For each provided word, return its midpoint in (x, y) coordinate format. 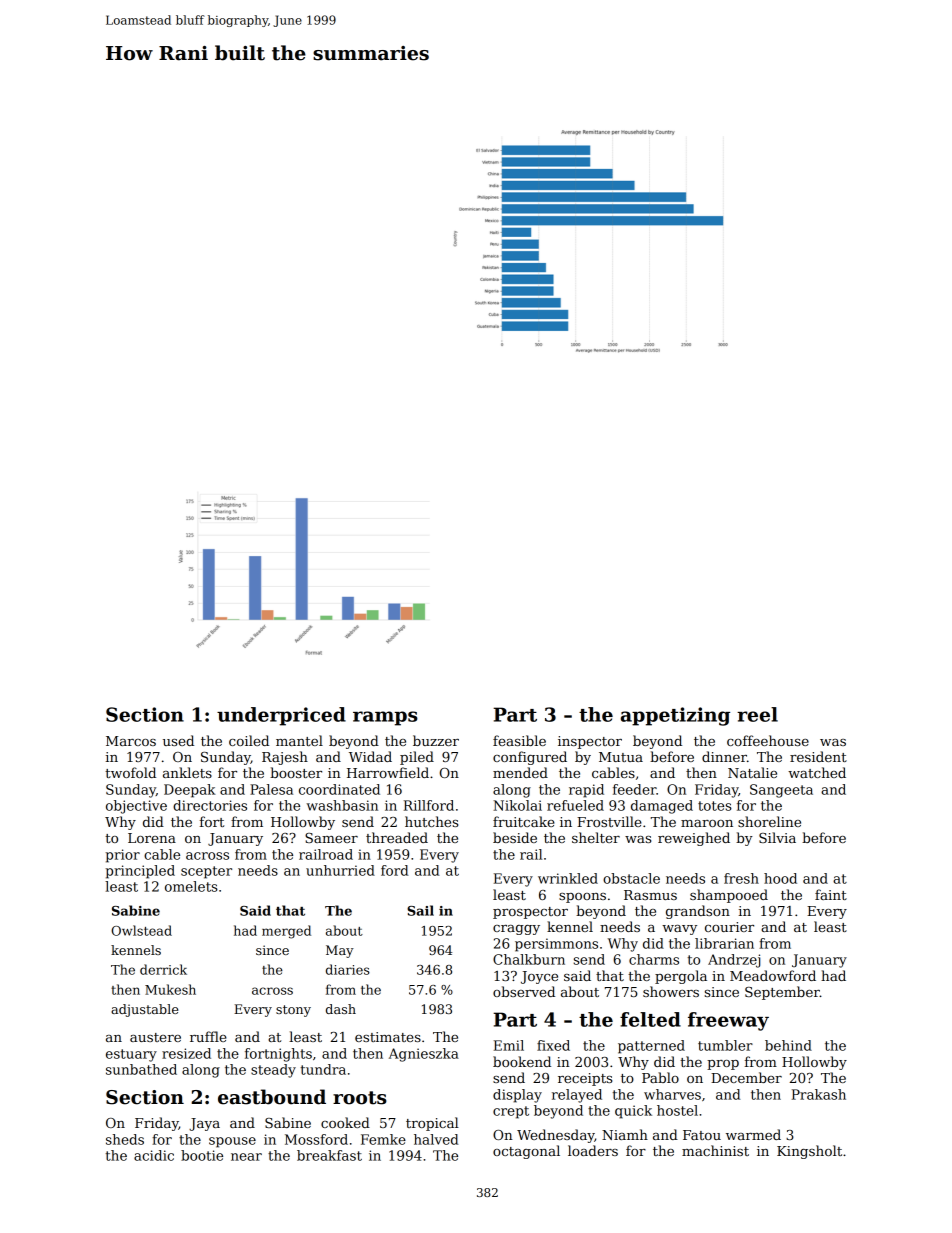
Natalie (752, 772)
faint (831, 894)
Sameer (331, 838)
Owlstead (141, 930)
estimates (388, 1037)
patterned (651, 1047)
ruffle (208, 1036)
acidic (154, 1155)
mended (520, 772)
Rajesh (285, 758)
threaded (397, 837)
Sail (420, 910)
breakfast (329, 1155)
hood (780, 878)
